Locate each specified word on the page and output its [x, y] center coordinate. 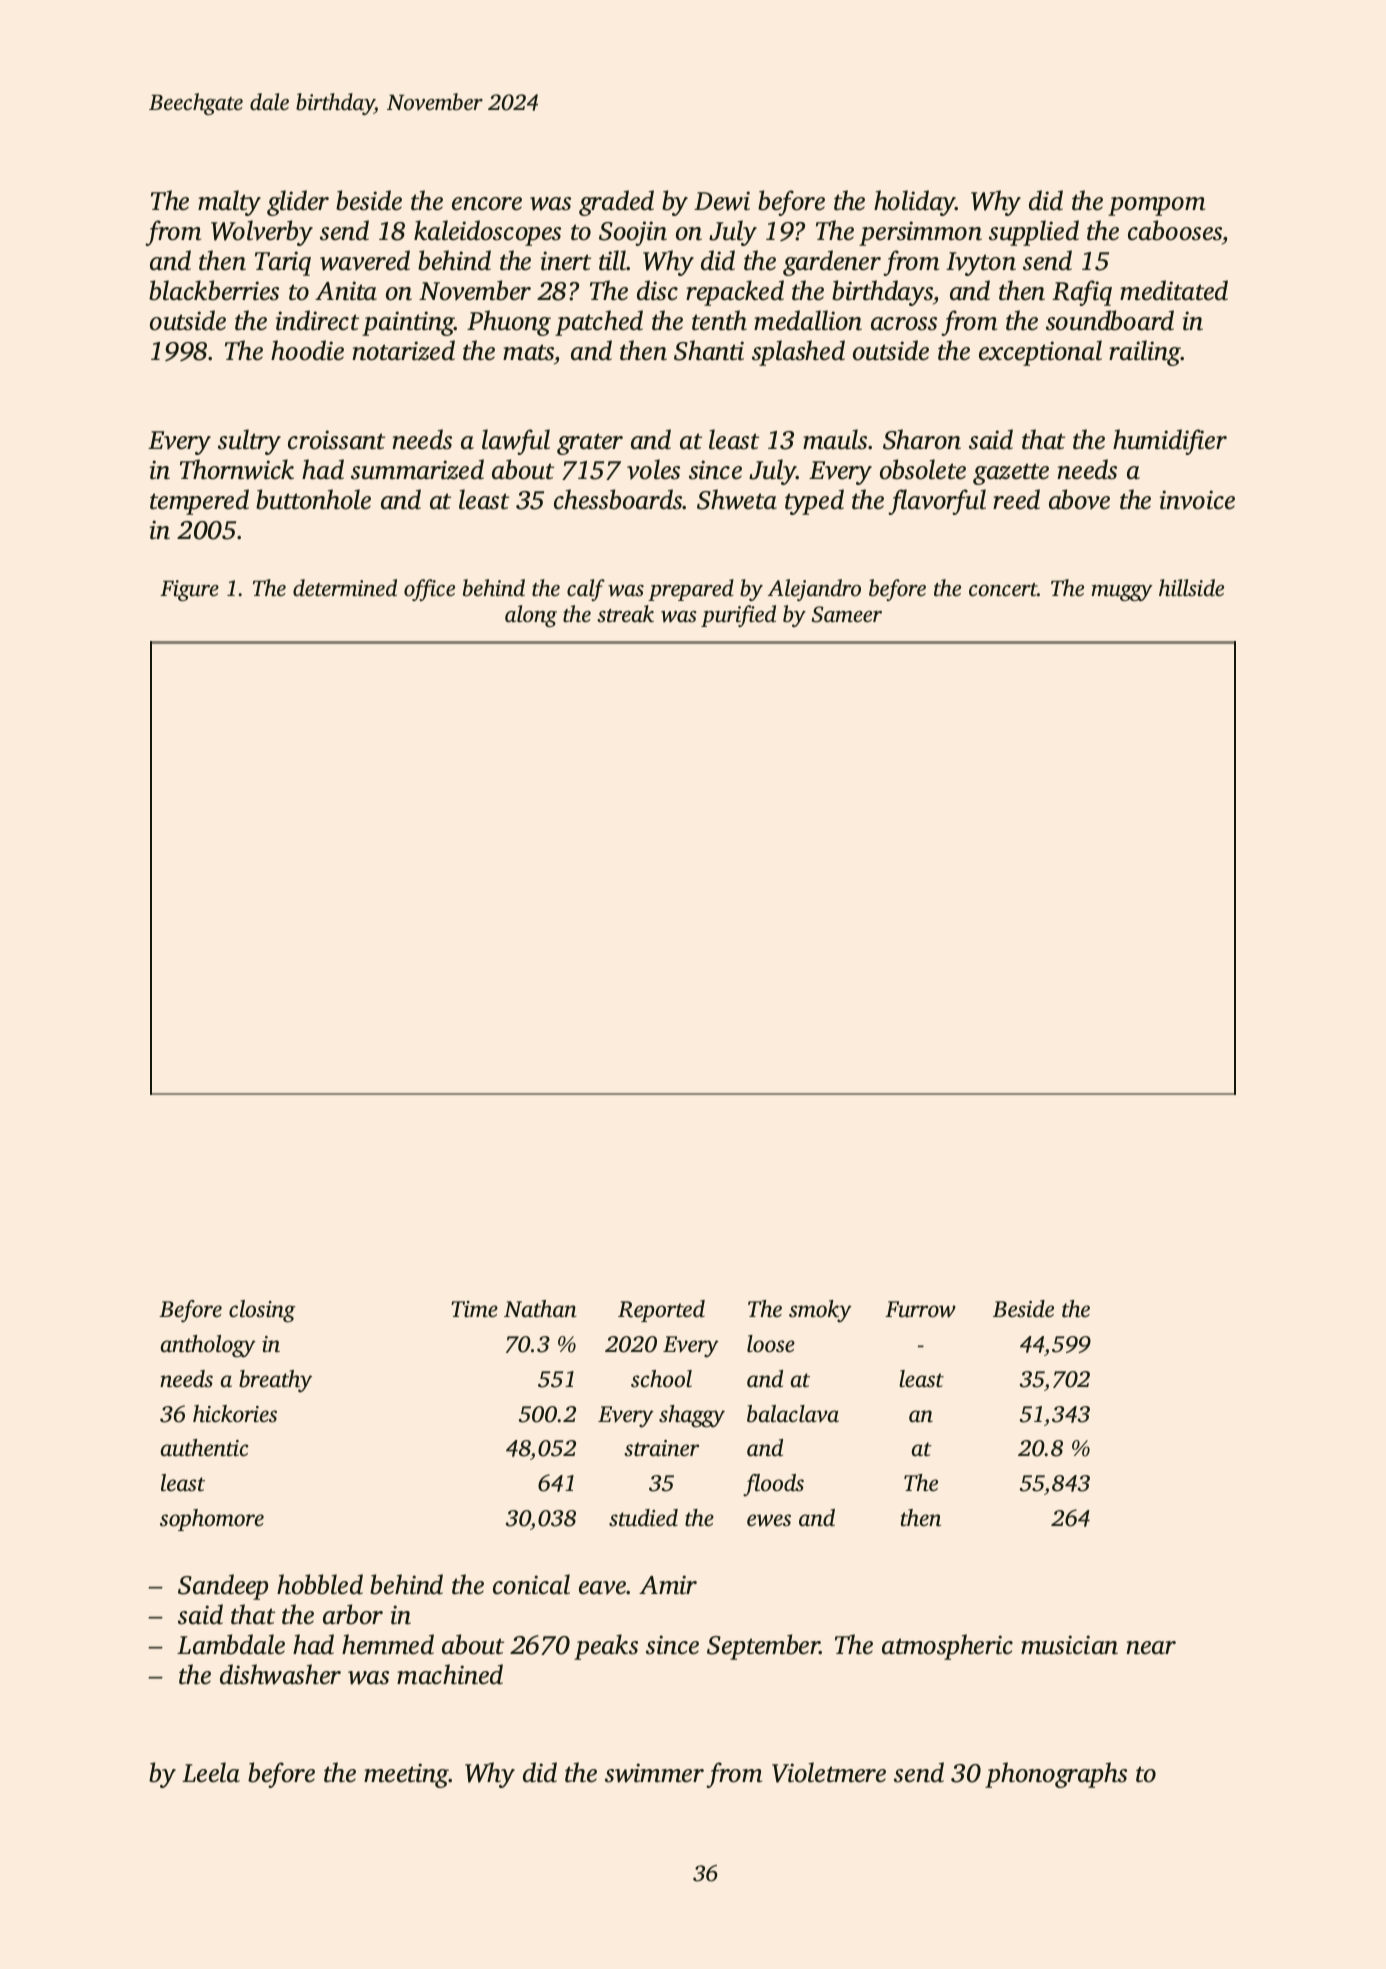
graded [616, 203]
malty [229, 203]
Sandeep [223, 1587]
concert [1003, 590]
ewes [769, 1520]
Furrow [920, 1309]
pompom [1156, 206]
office [429, 590]
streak [625, 614]
